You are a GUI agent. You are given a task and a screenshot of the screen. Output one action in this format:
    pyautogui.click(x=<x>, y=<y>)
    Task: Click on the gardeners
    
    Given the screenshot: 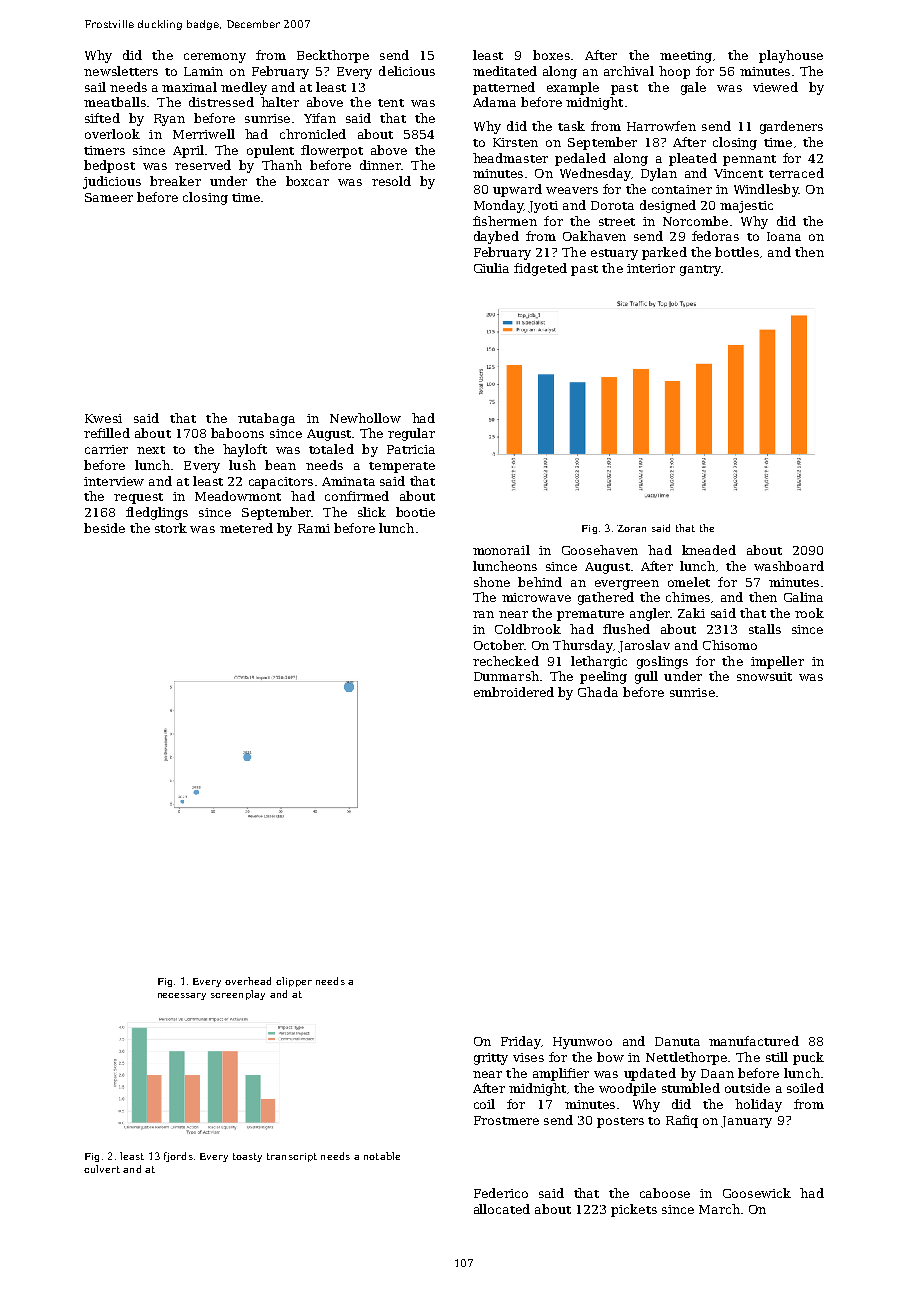 What is the action you would take?
    pyautogui.click(x=791, y=127)
